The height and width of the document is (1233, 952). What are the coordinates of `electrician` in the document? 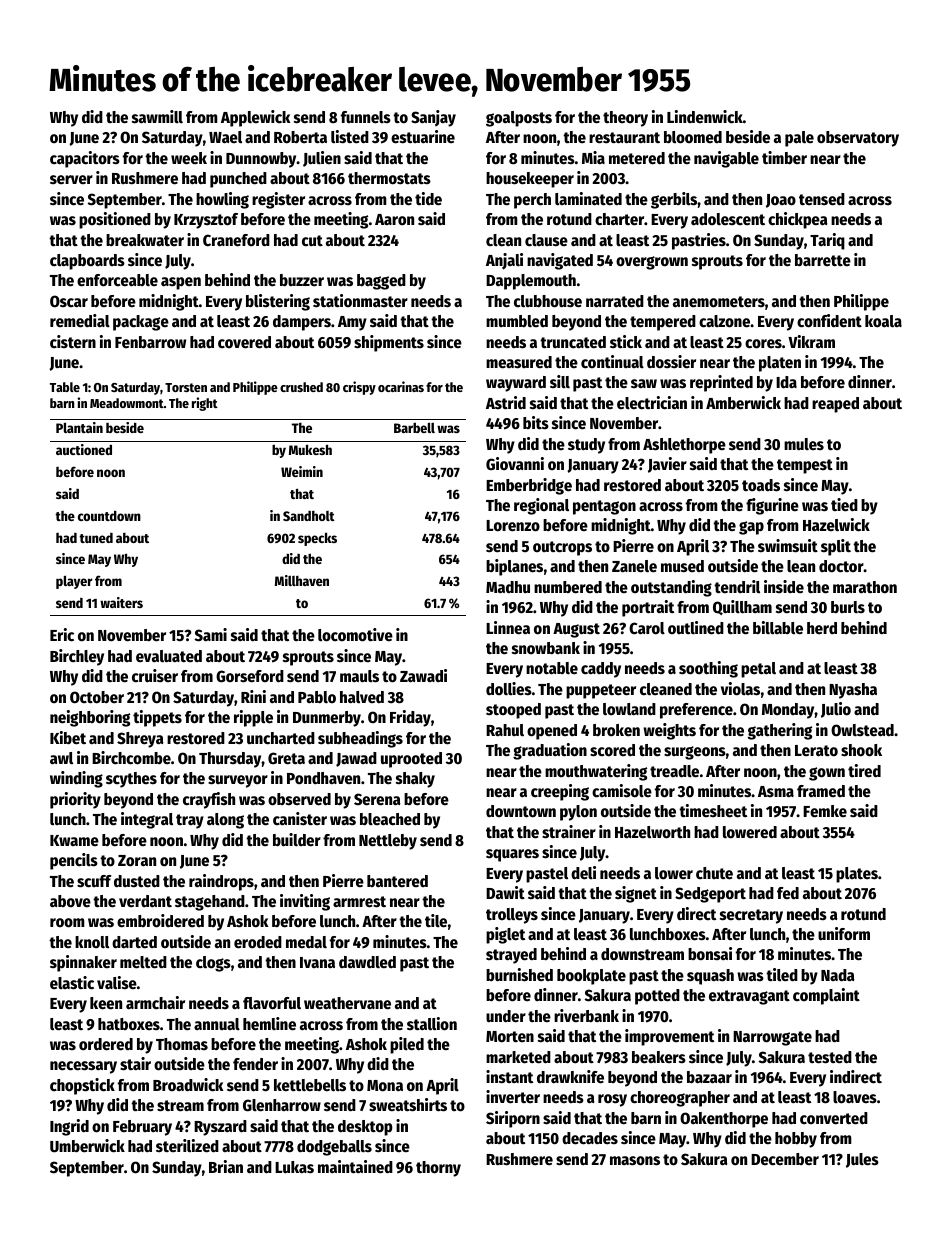 It's located at (652, 403).
